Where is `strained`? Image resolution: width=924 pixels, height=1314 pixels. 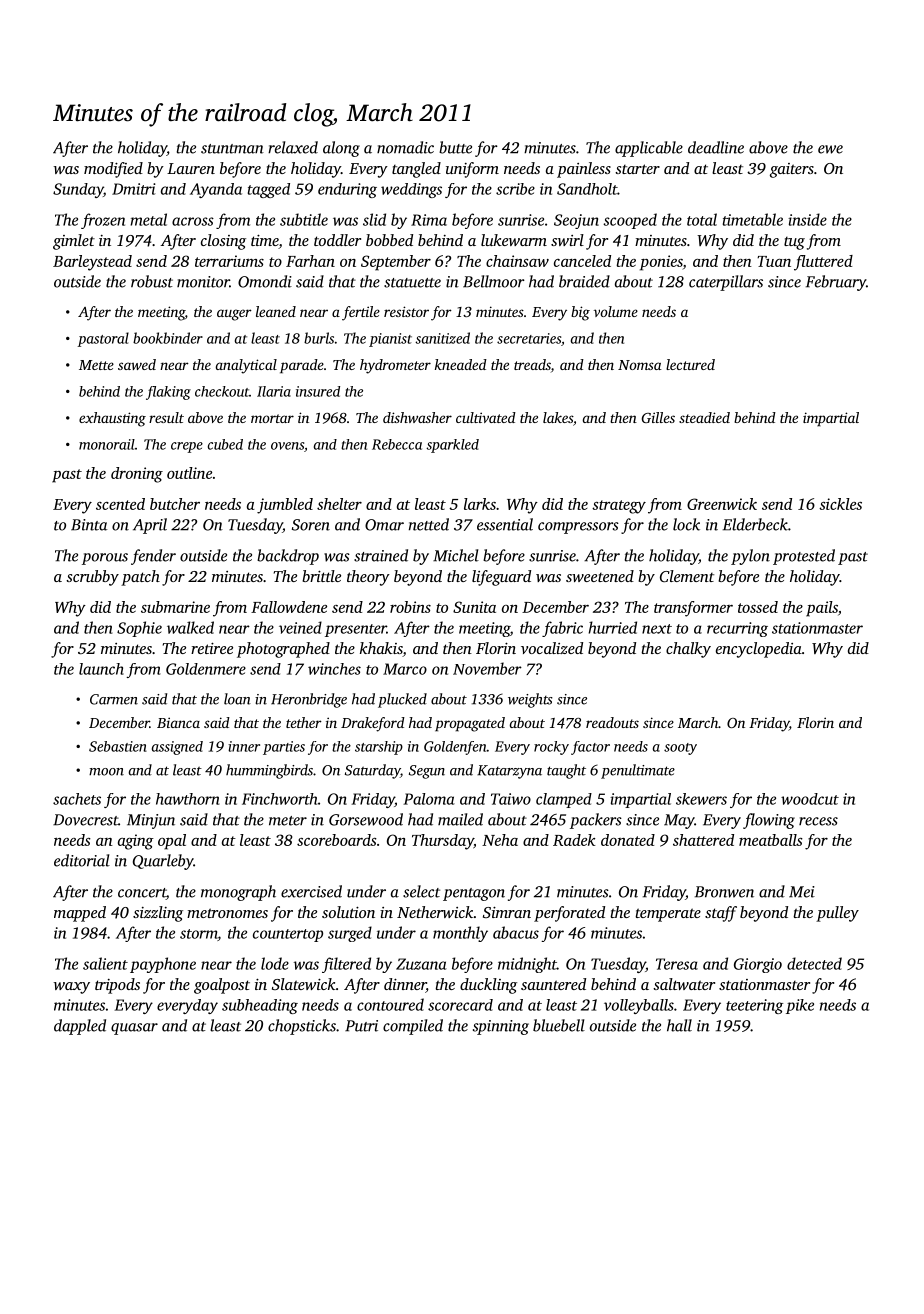 strained is located at coordinates (381, 555).
